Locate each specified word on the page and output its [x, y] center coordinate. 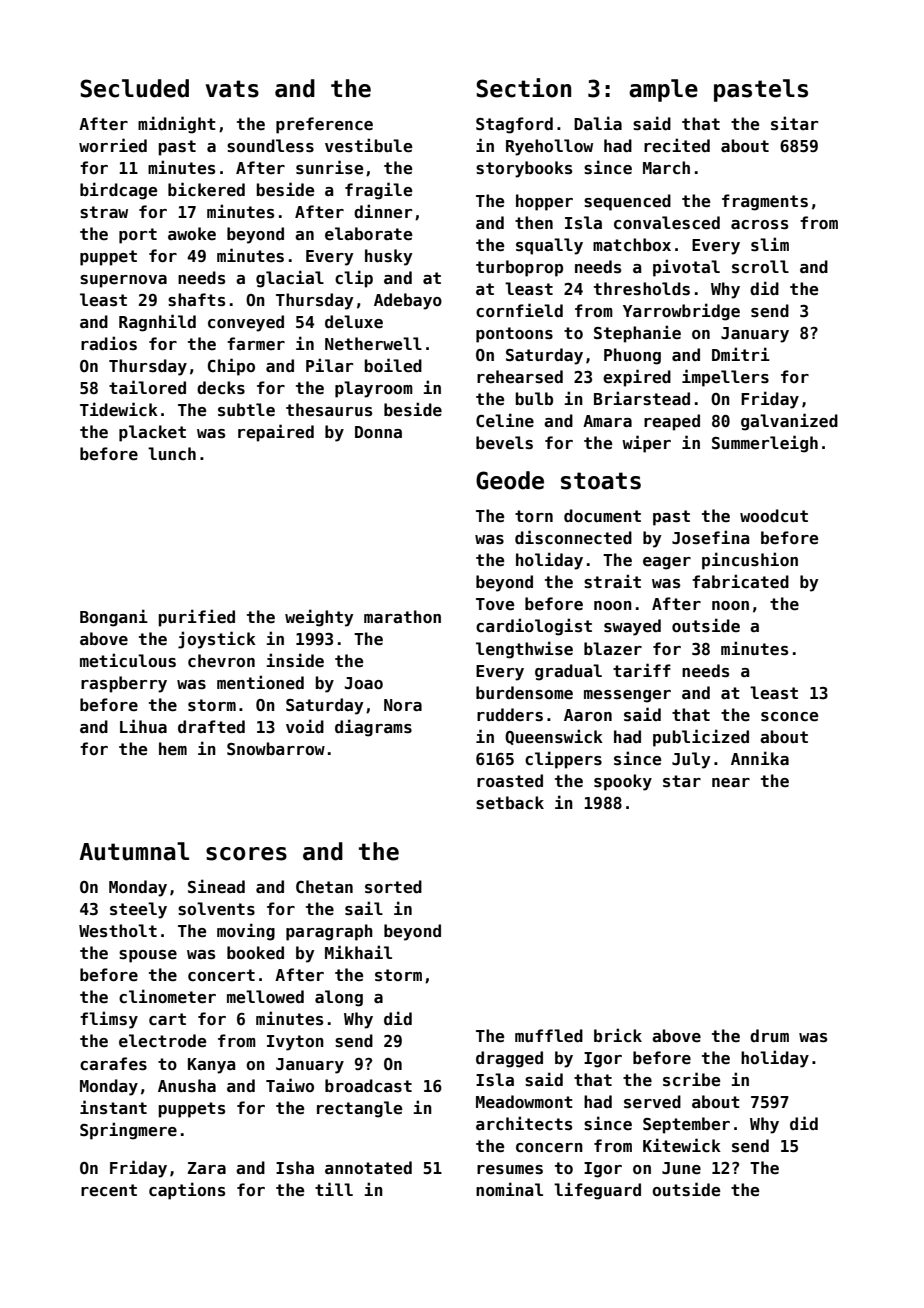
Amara [607, 421]
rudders [510, 715]
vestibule [368, 145]
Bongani [114, 618]
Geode [510, 480]
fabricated [740, 581]
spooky [623, 782]
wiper [646, 444]
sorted [393, 887]
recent [109, 1190]
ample [663, 90]
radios [109, 343]
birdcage [118, 191]
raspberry [124, 684]
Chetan [324, 886]
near [731, 782]
